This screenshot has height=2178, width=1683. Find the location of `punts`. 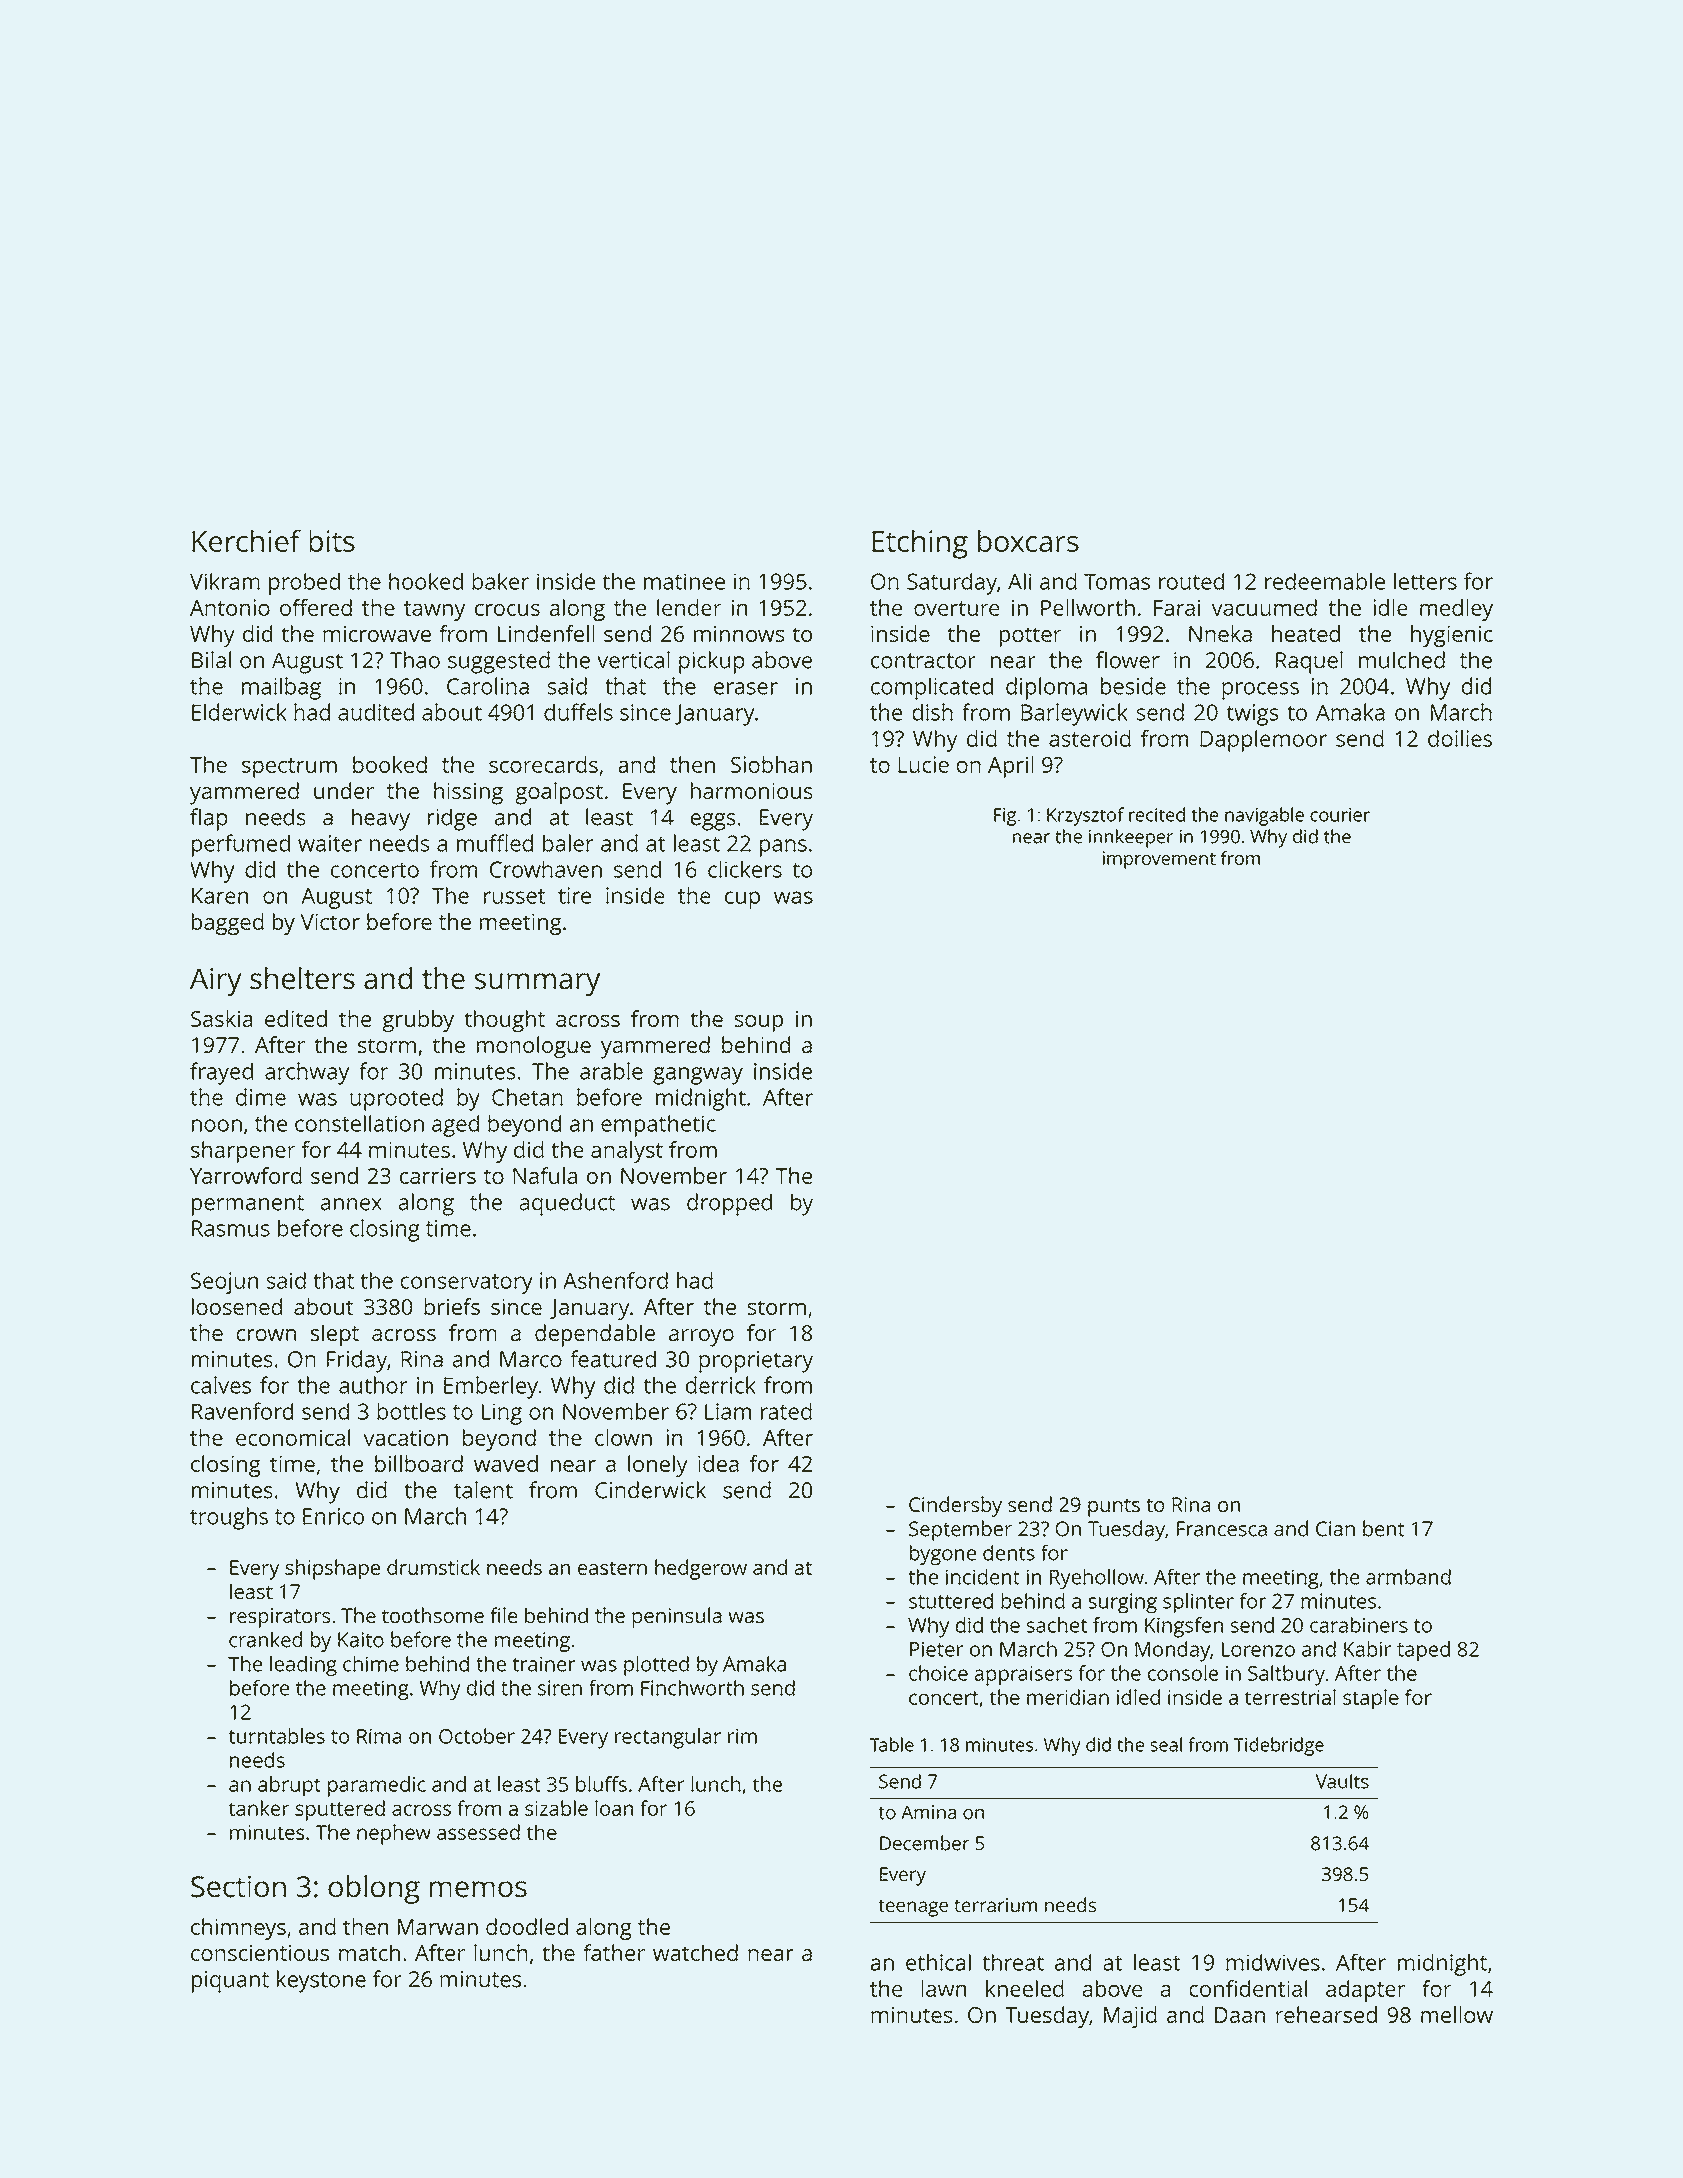

punts is located at coordinates (1114, 1507).
